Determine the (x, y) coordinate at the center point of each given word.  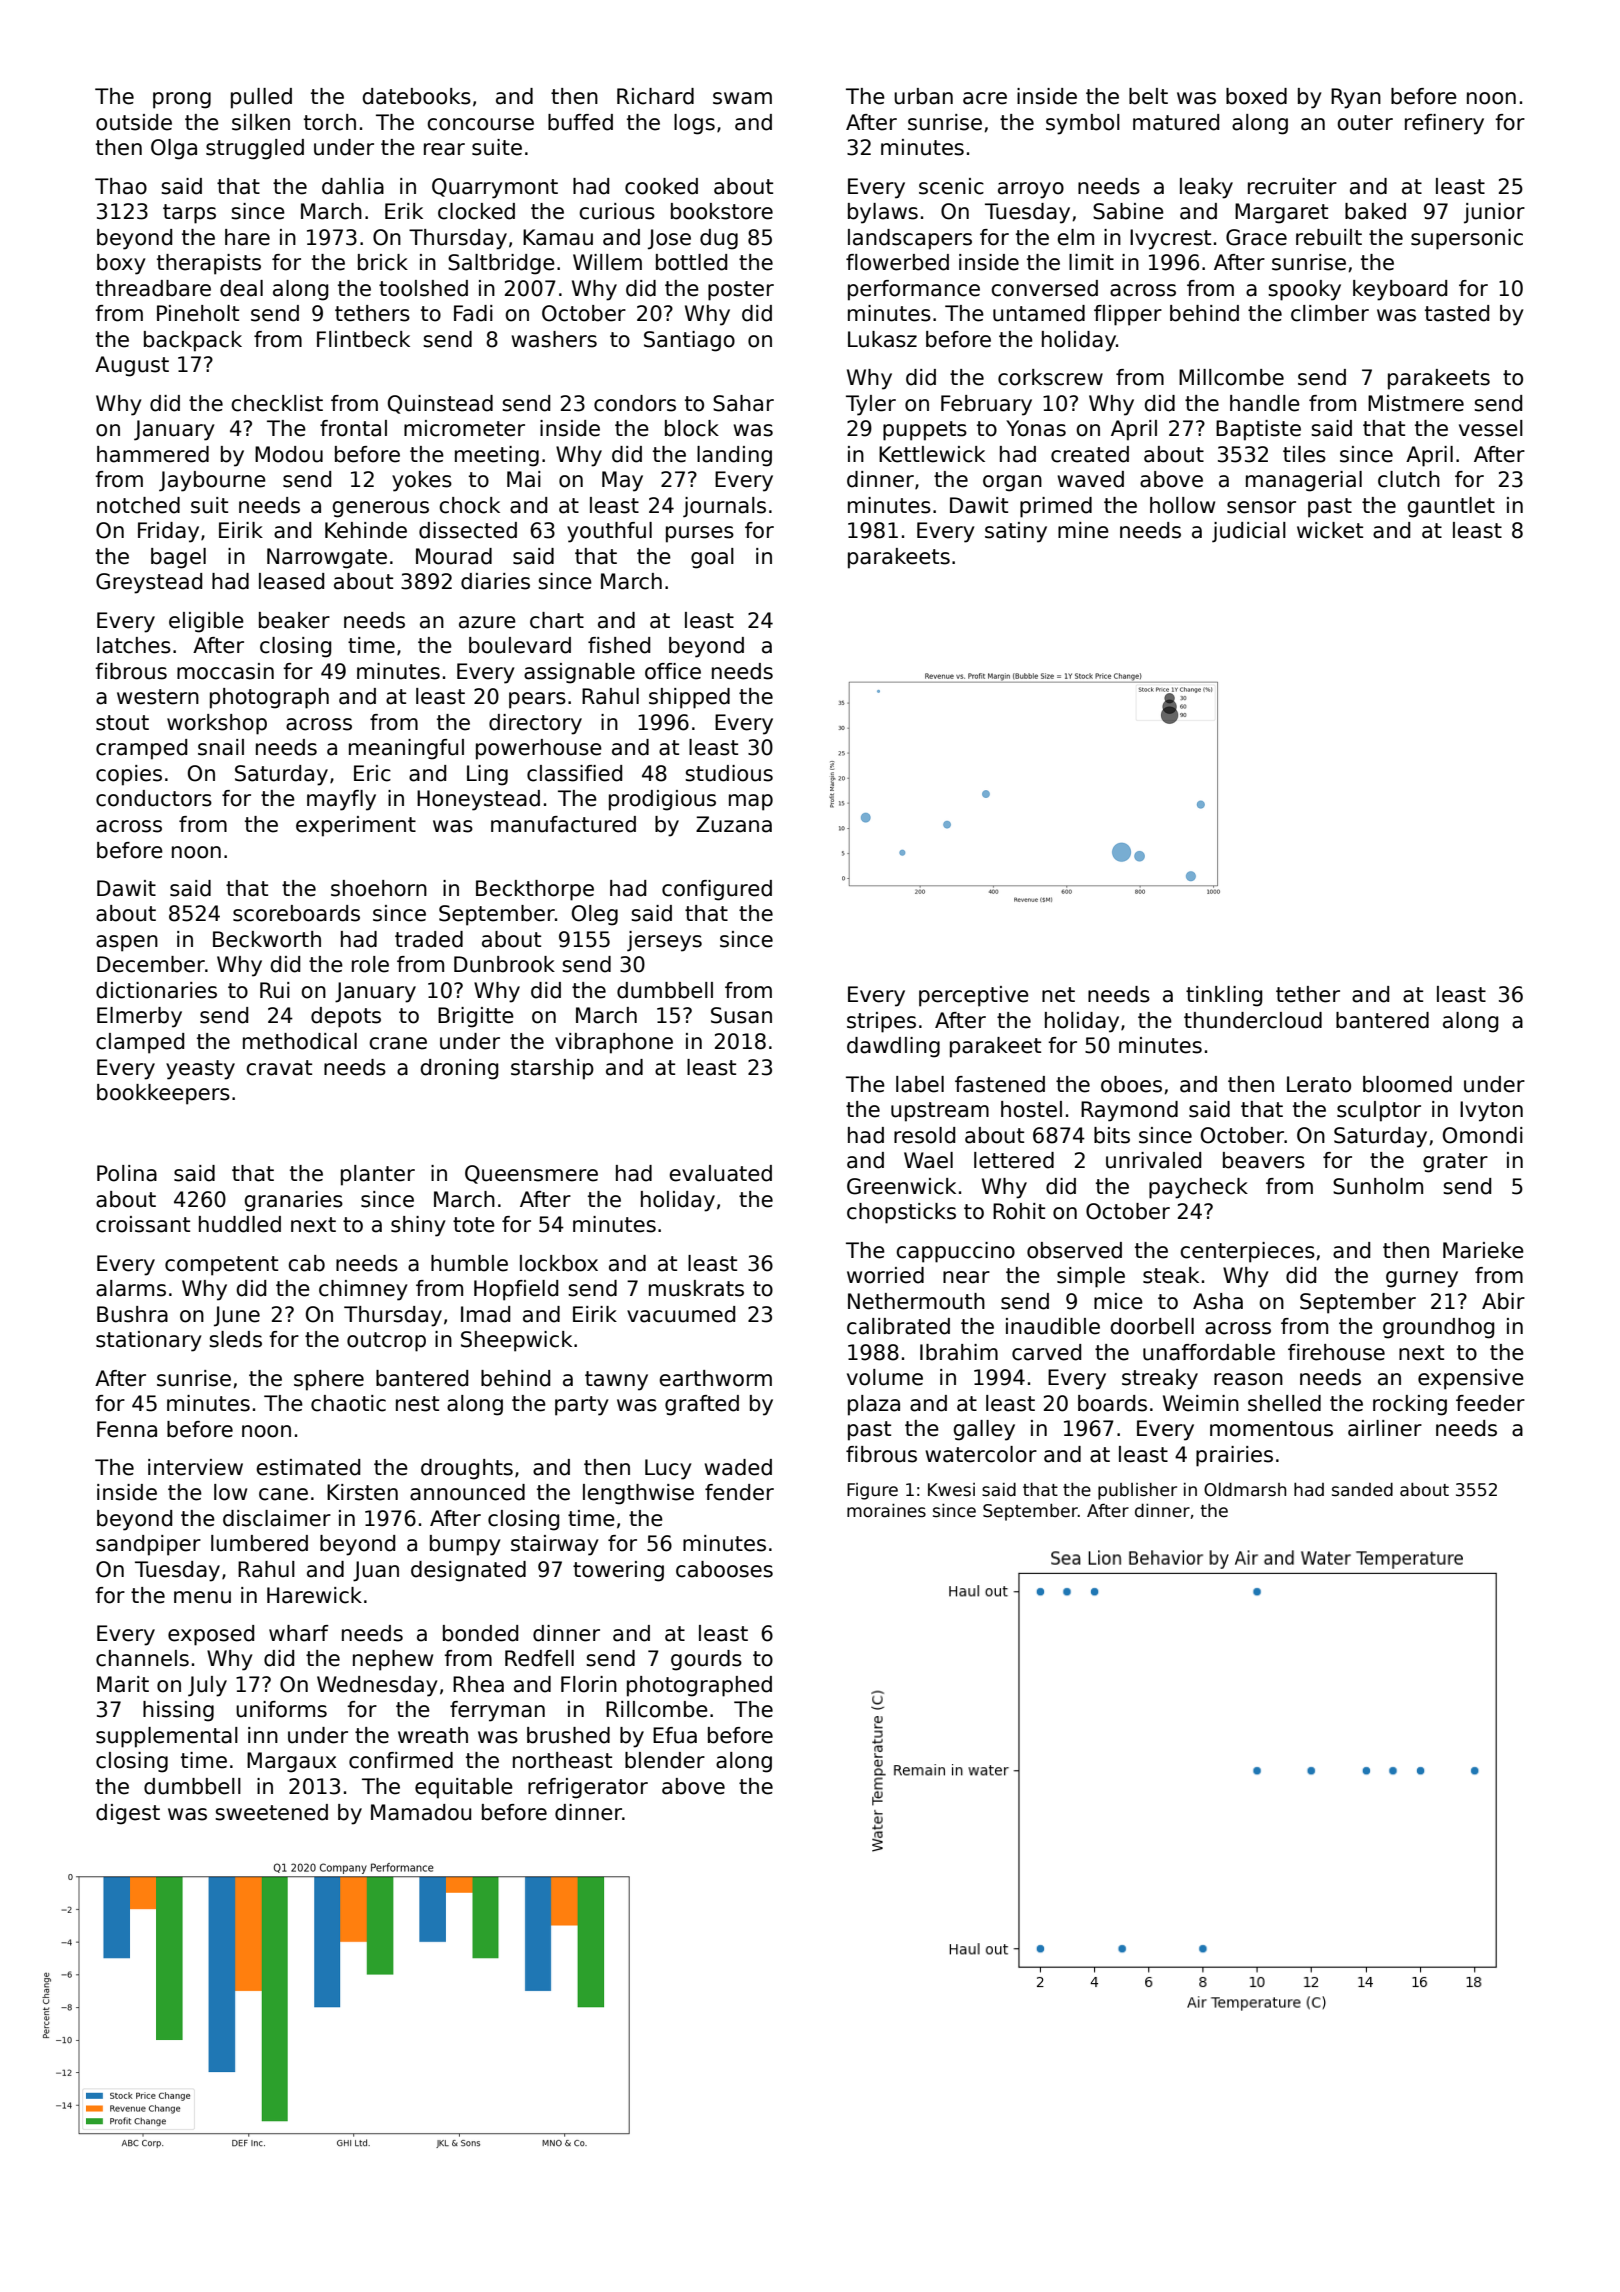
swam (742, 98)
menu (202, 1597)
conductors (154, 798)
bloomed (1407, 1084)
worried (885, 1275)
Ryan (1356, 98)
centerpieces (1247, 1252)
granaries (293, 1201)
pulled (261, 98)
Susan (741, 1015)
